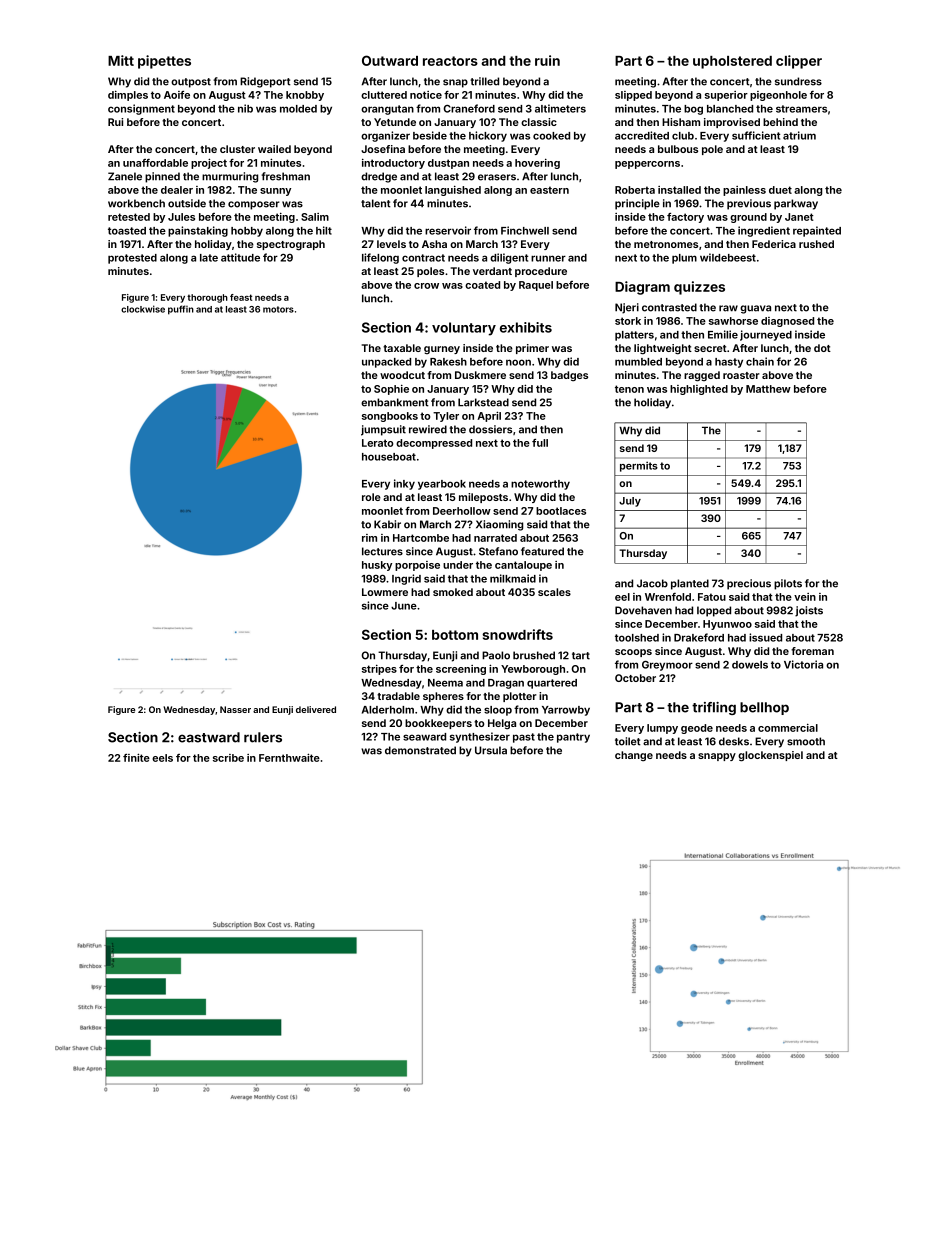 The image size is (952, 1233). I want to click on role, so click(371, 497).
